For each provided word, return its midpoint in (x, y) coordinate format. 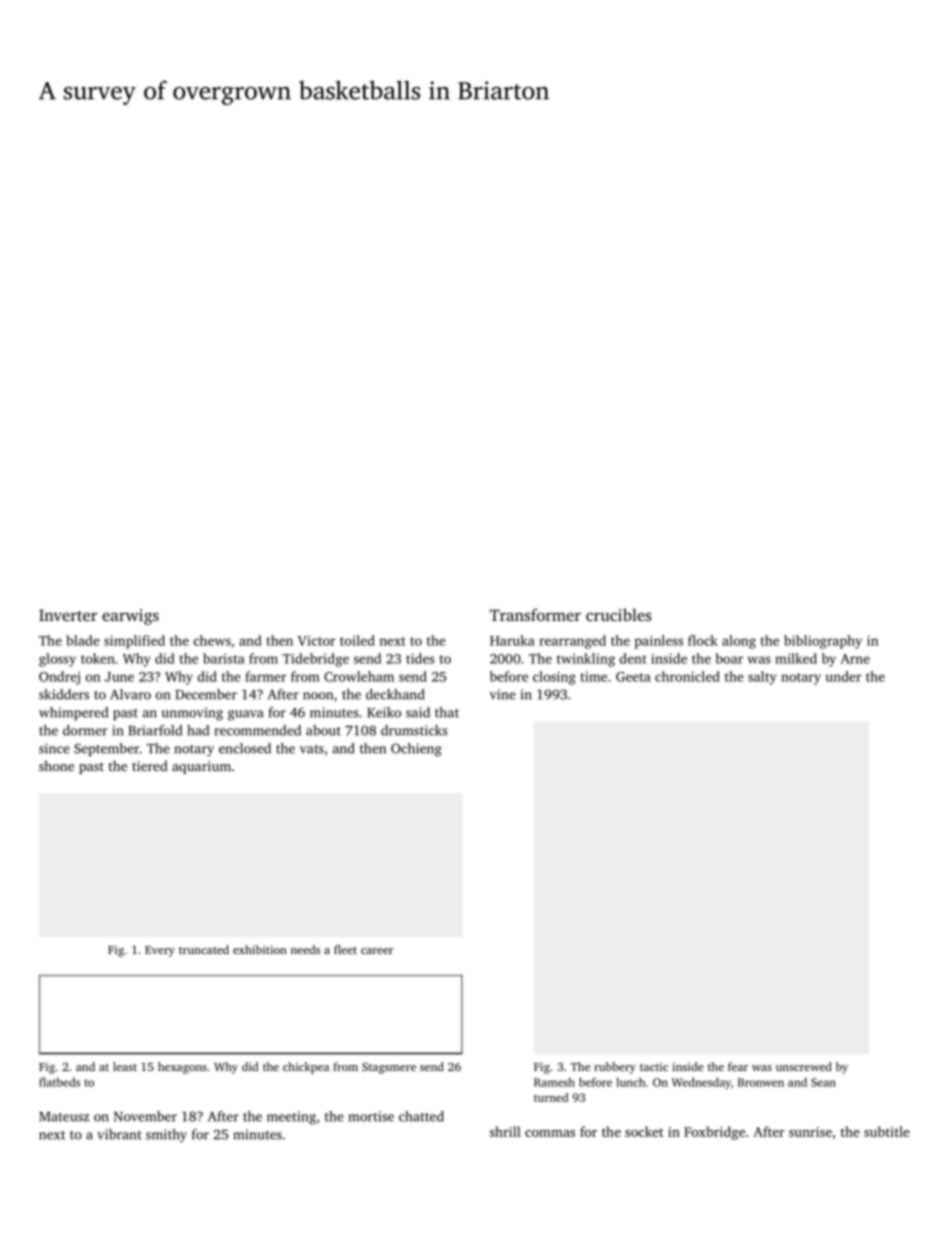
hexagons (182, 1068)
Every (160, 951)
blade (83, 640)
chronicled (687, 676)
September (106, 750)
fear (738, 1066)
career (377, 951)
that (447, 712)
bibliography (823, 642)
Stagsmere (389, 1068)
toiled (357, 640)
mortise (371, 1116)
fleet (345, 949)
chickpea (306, 1068)
